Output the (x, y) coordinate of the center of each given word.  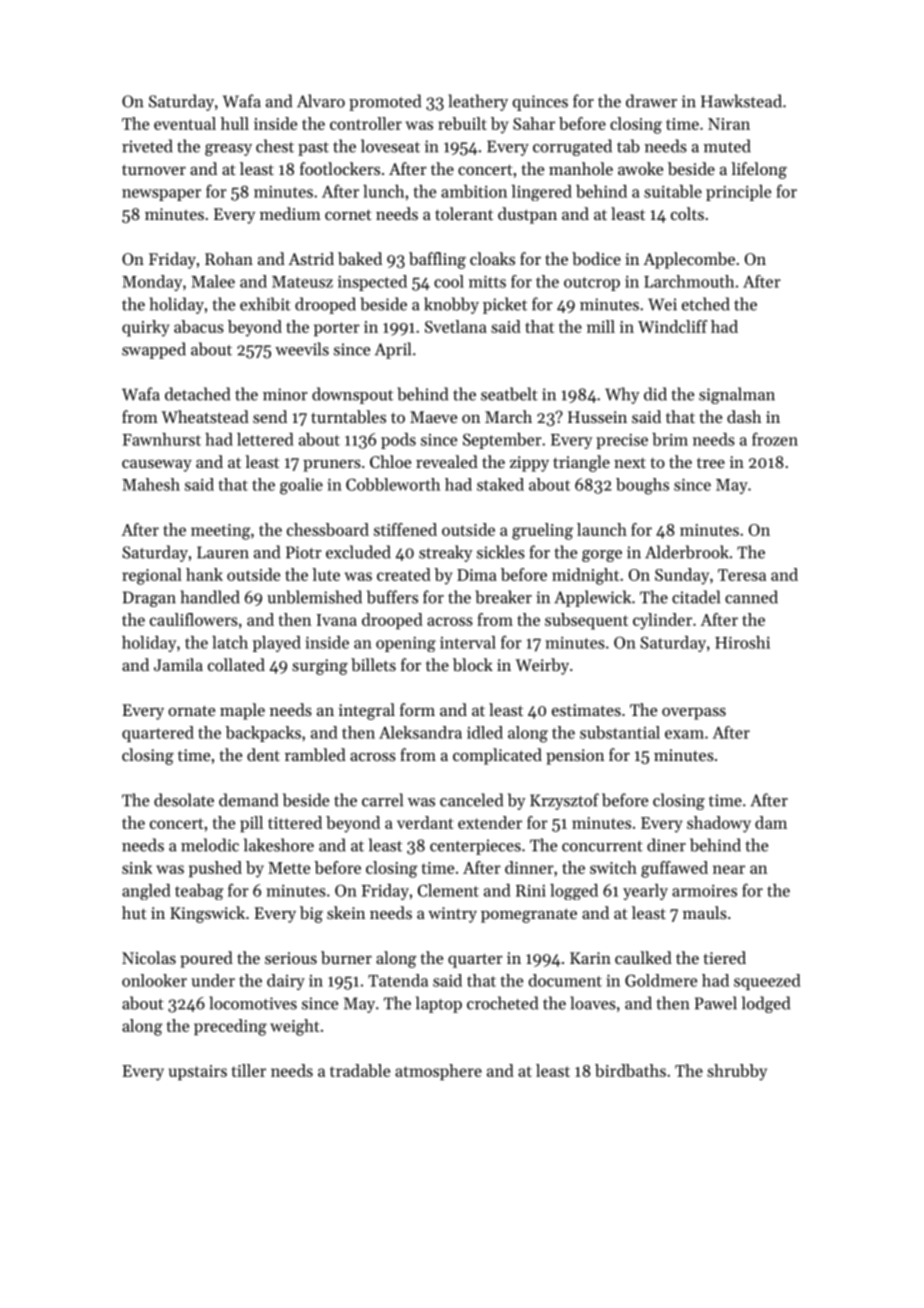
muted (727, 146)
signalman (737, 395)
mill (601, 326)
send (270, 416)
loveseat (390, 146)
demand (248, 800)
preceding (230, 1027)
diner (666, 845)
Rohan (229, 258)
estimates (586, 710)
